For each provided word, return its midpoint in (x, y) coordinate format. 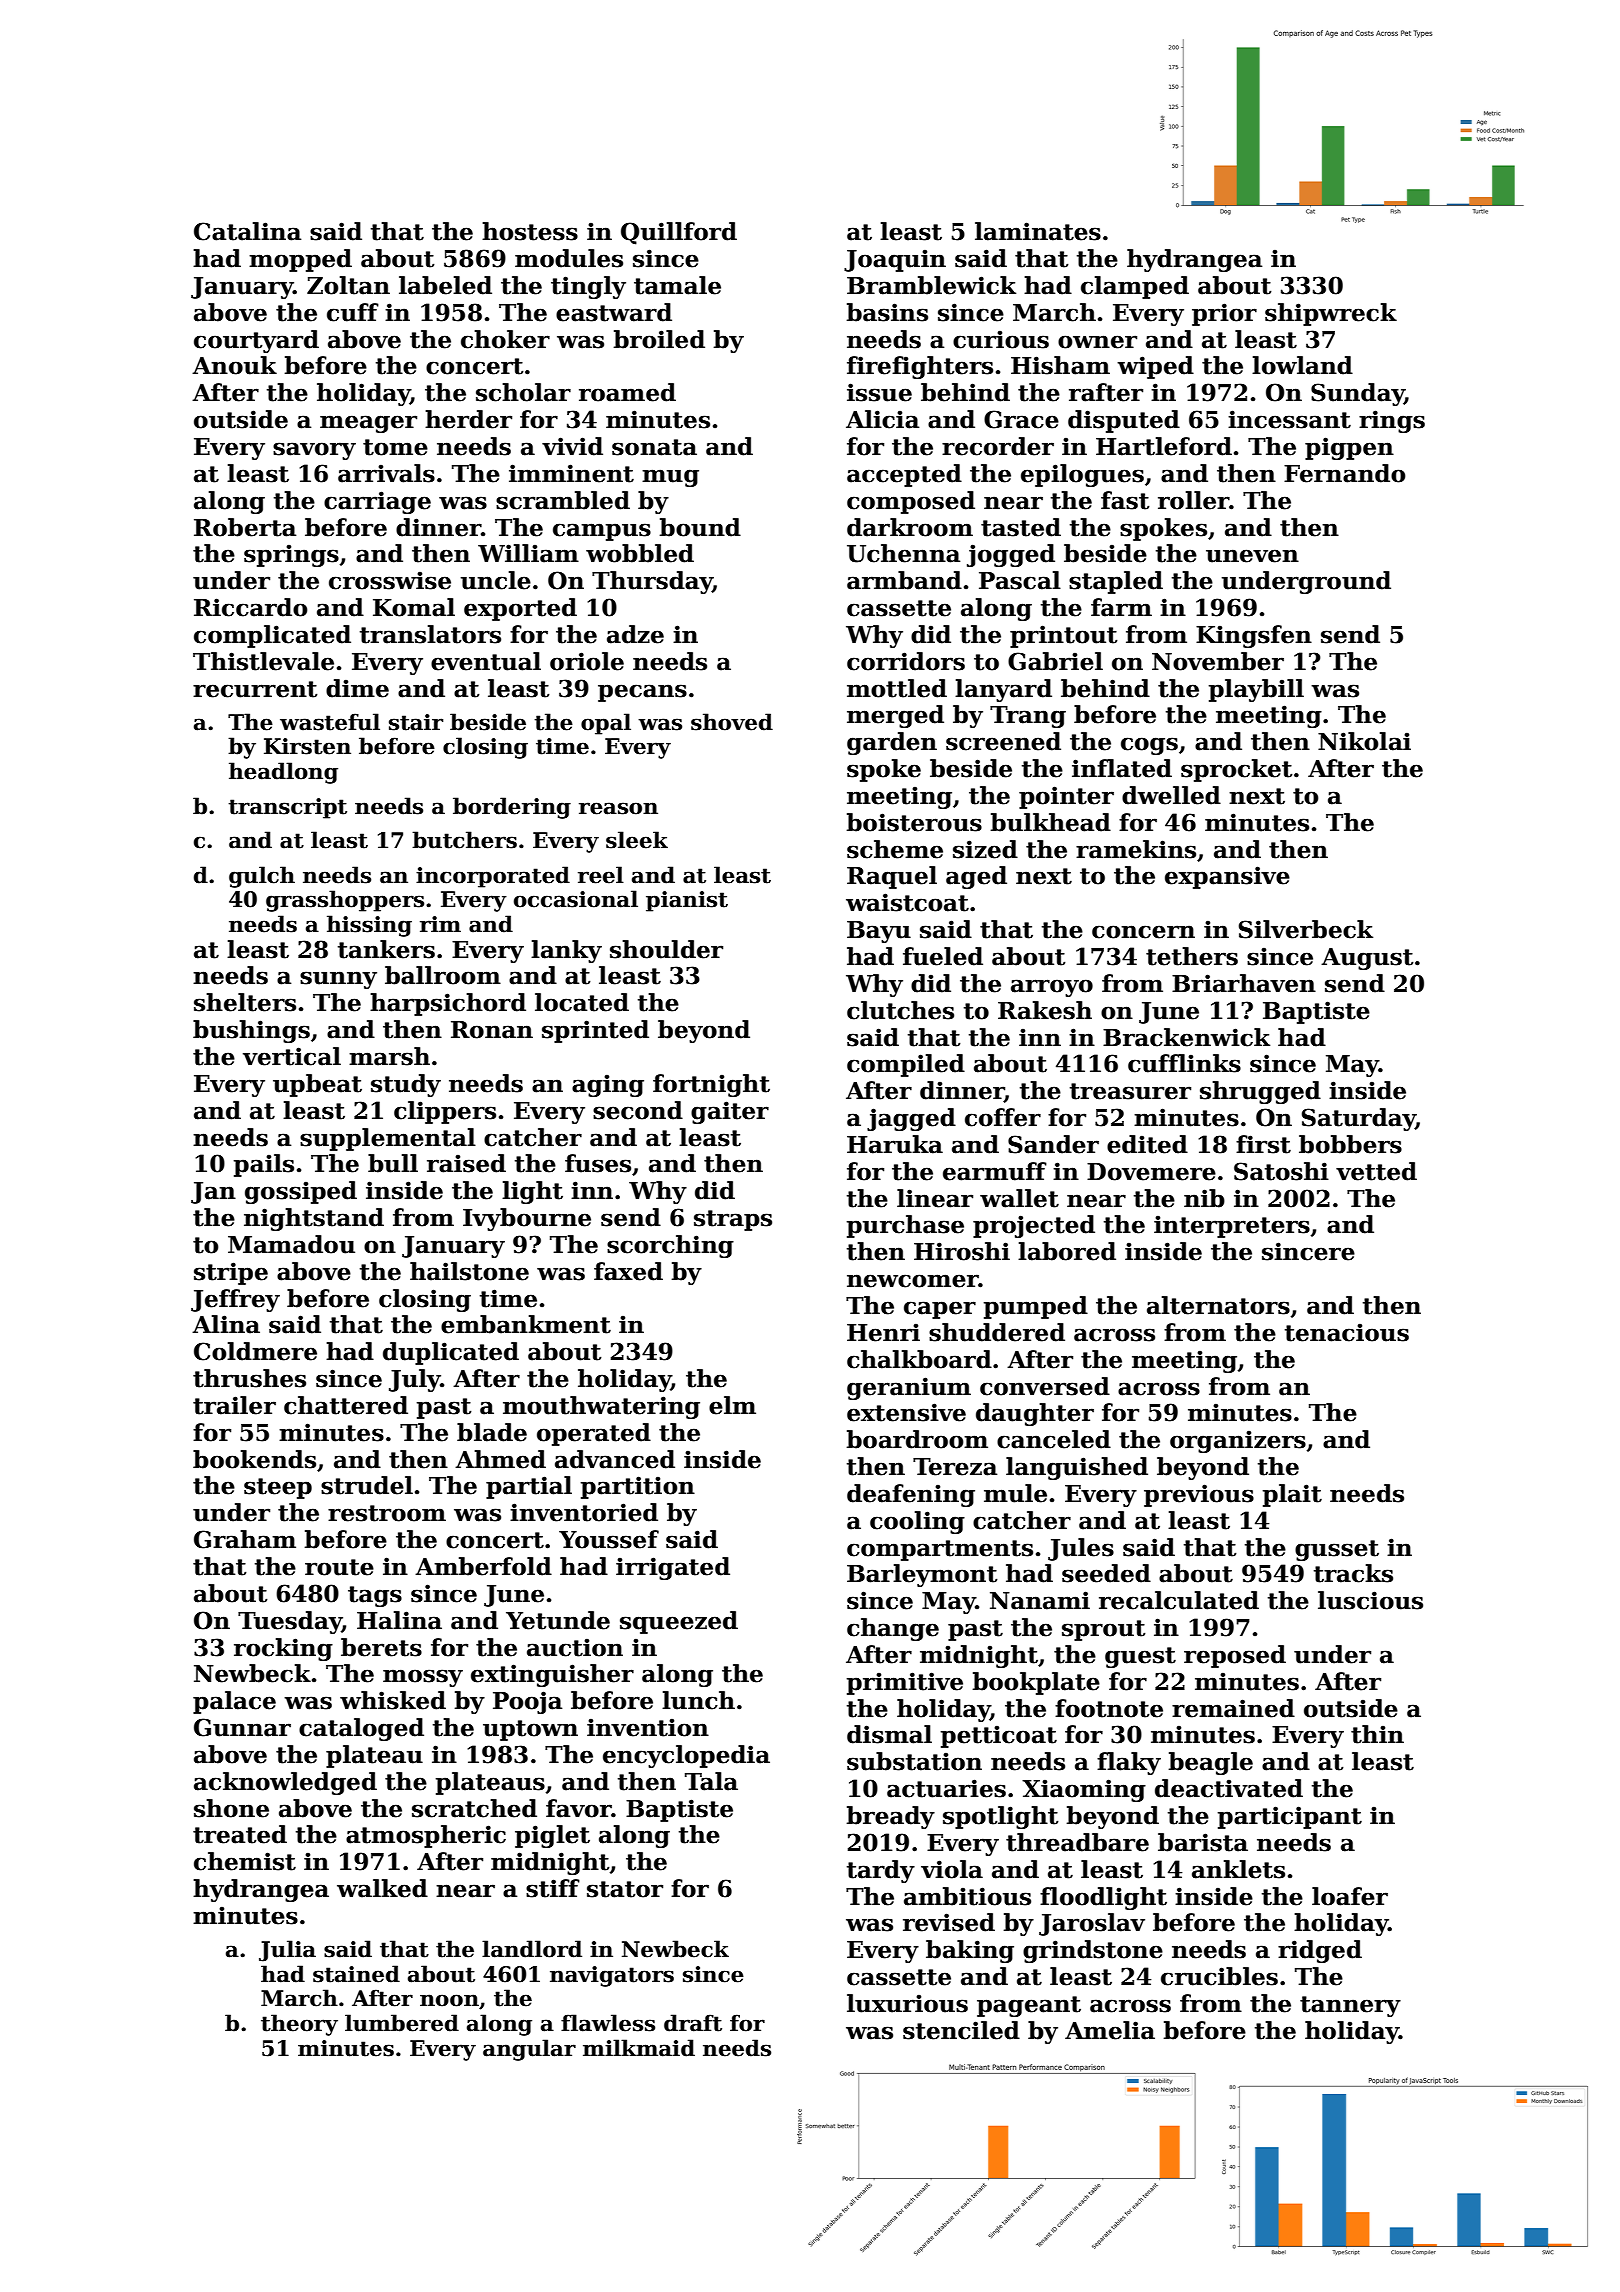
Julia (287, 1951)
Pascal (1020, 580)
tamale (677, 285)
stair (416, 722)
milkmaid (639, 2048)
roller (1193, 500)
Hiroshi (962, 1251)
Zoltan (348, 285)
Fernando (1344, 473)
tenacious (1347, 1332)
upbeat (317, 1085)
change (893, 1629)
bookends (254, 1459)
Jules (1081, 1549)
